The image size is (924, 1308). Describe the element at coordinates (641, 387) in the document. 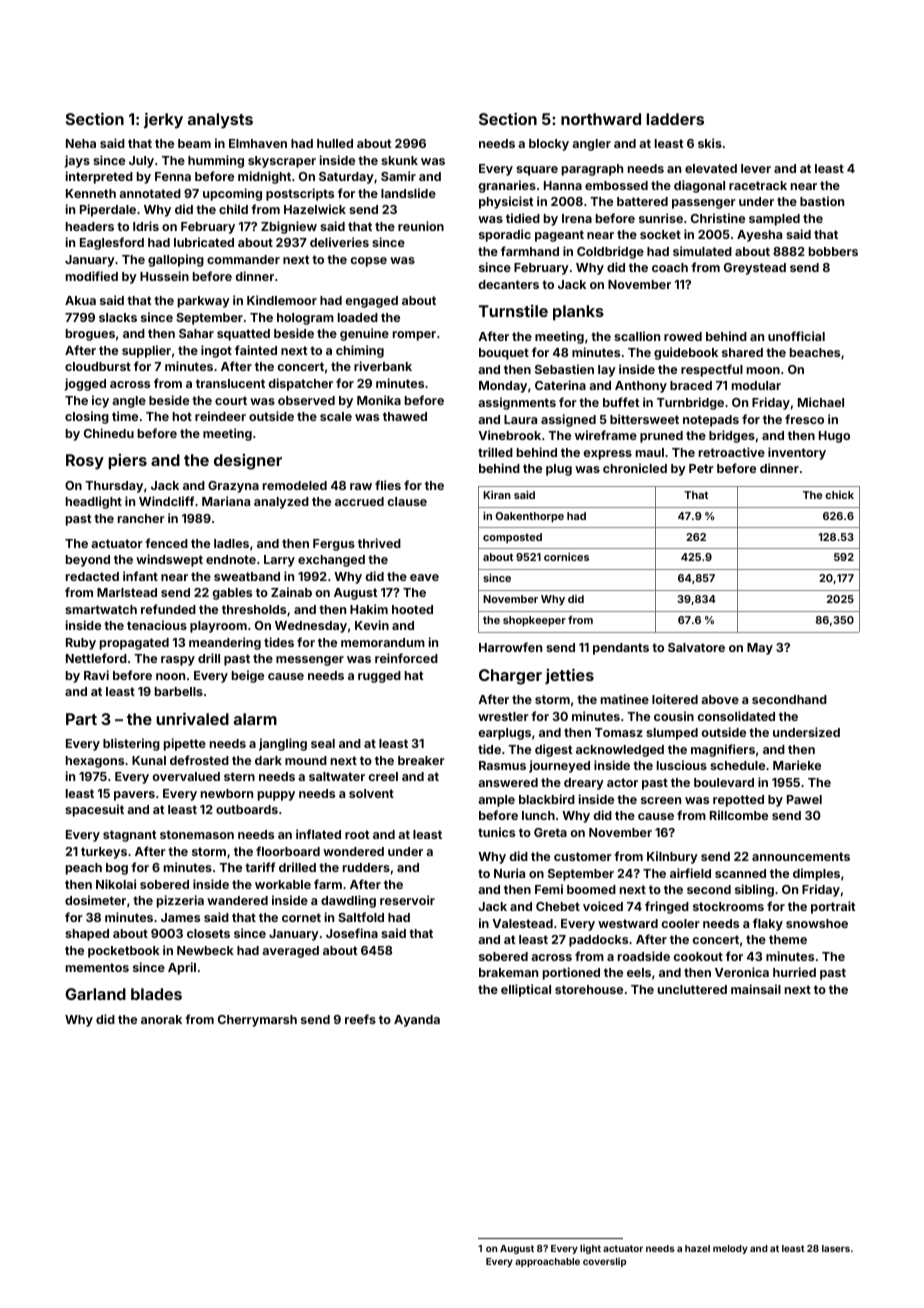

I see `Anthony` at that location.
